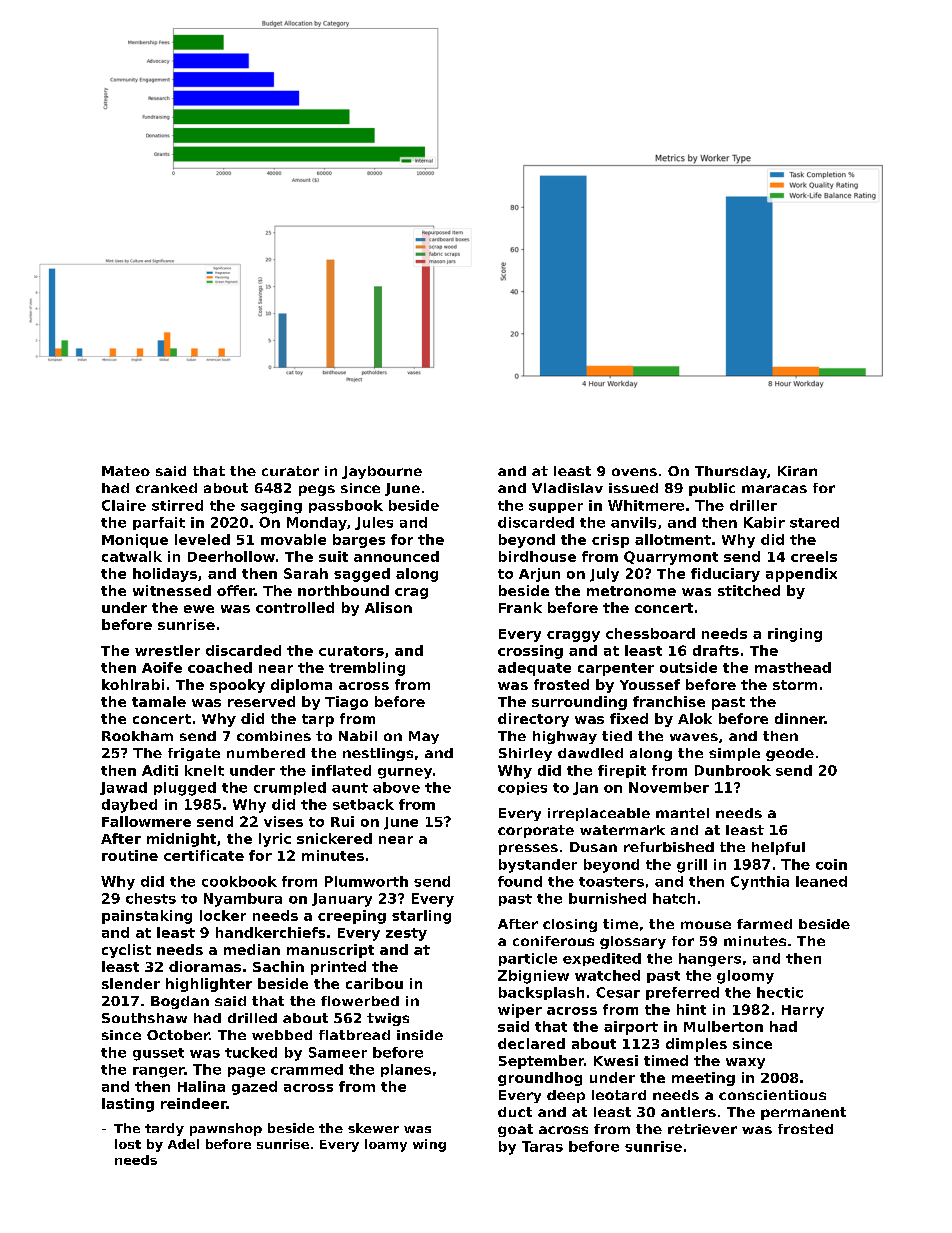 The height and width of the screenshot is (1233, 952). I want to click on lyric, so click(275, 840).
